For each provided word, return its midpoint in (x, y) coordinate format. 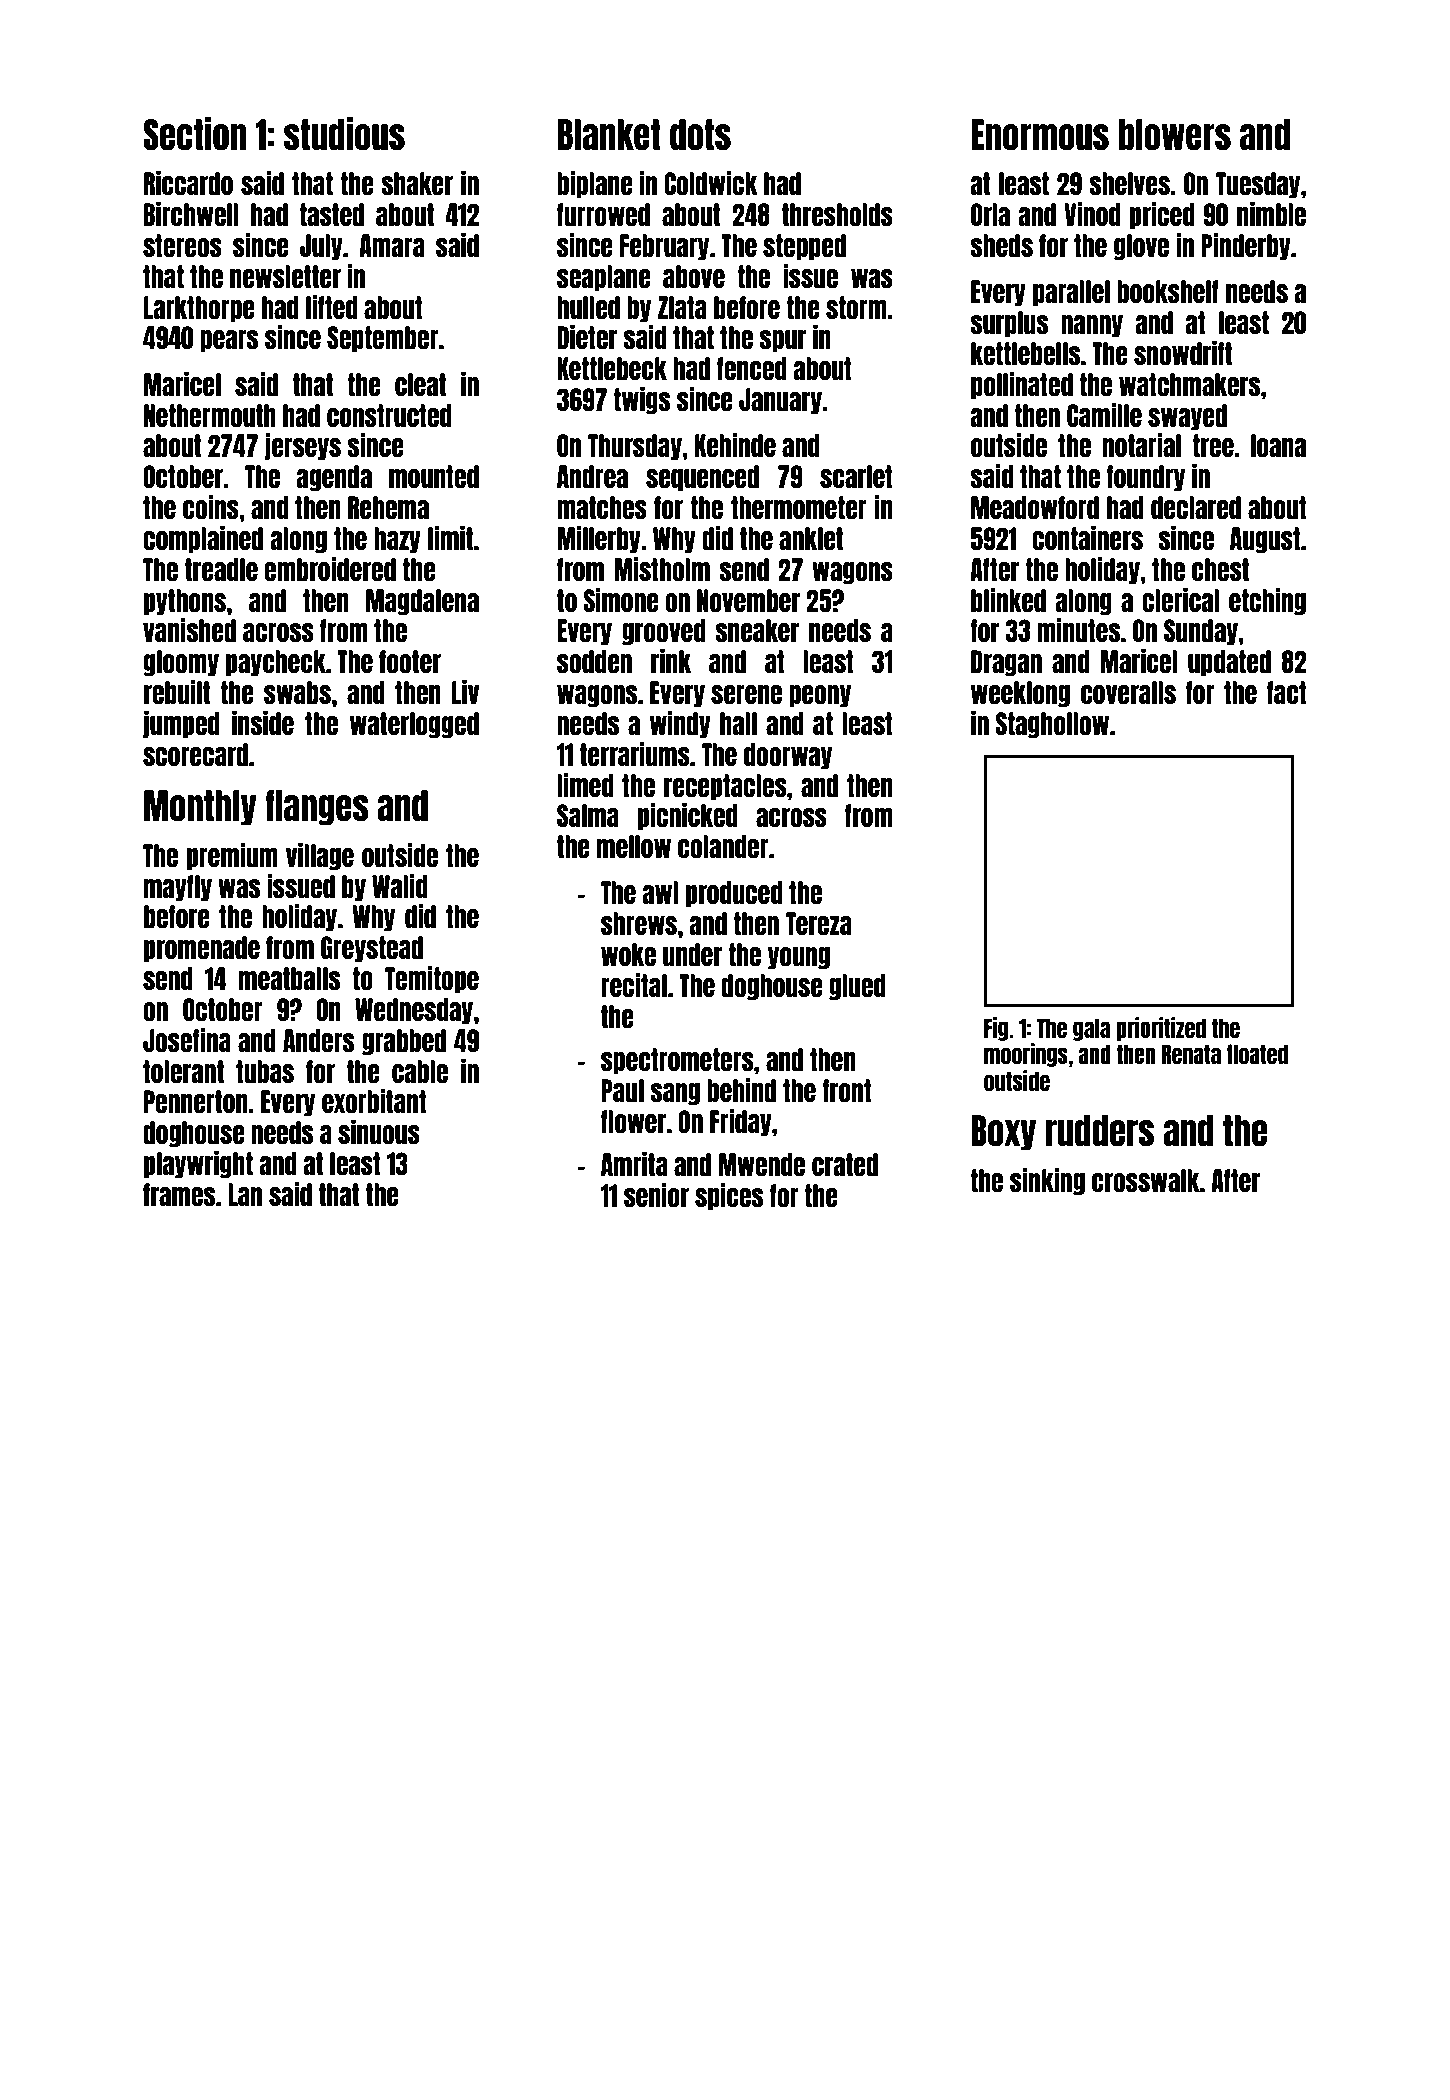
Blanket (609, 135)
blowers (1175, 135)
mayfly (178, 888)
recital (634, 985)
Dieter (587, 337)
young (799, 958)
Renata (1191, 1054)
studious (344, 134)
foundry (1145, 478)
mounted (434, 476)
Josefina (187, 1040)
